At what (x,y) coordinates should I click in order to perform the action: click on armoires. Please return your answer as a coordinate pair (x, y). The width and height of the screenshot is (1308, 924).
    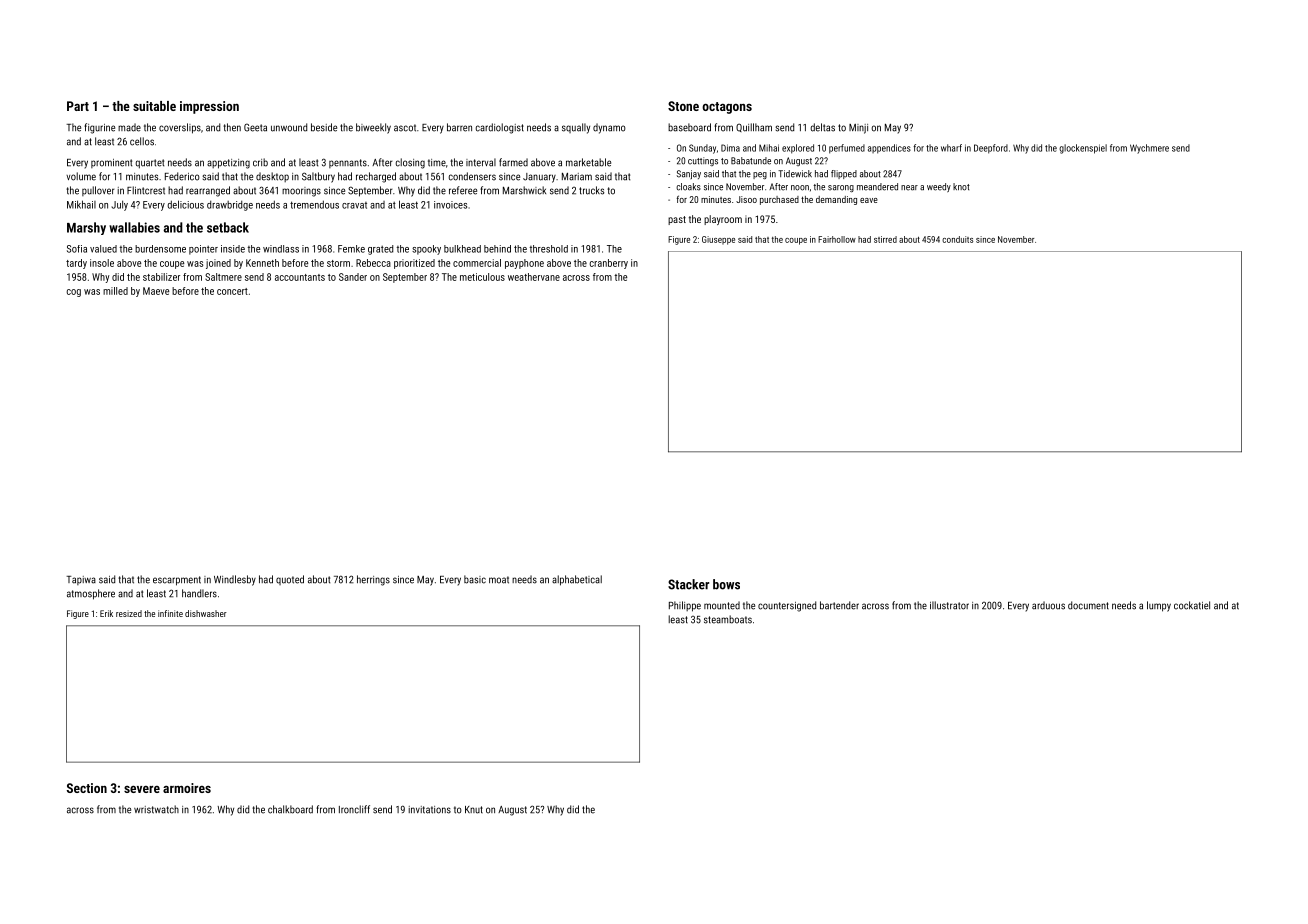
    Looking at the image, I should click on (187, 788).
